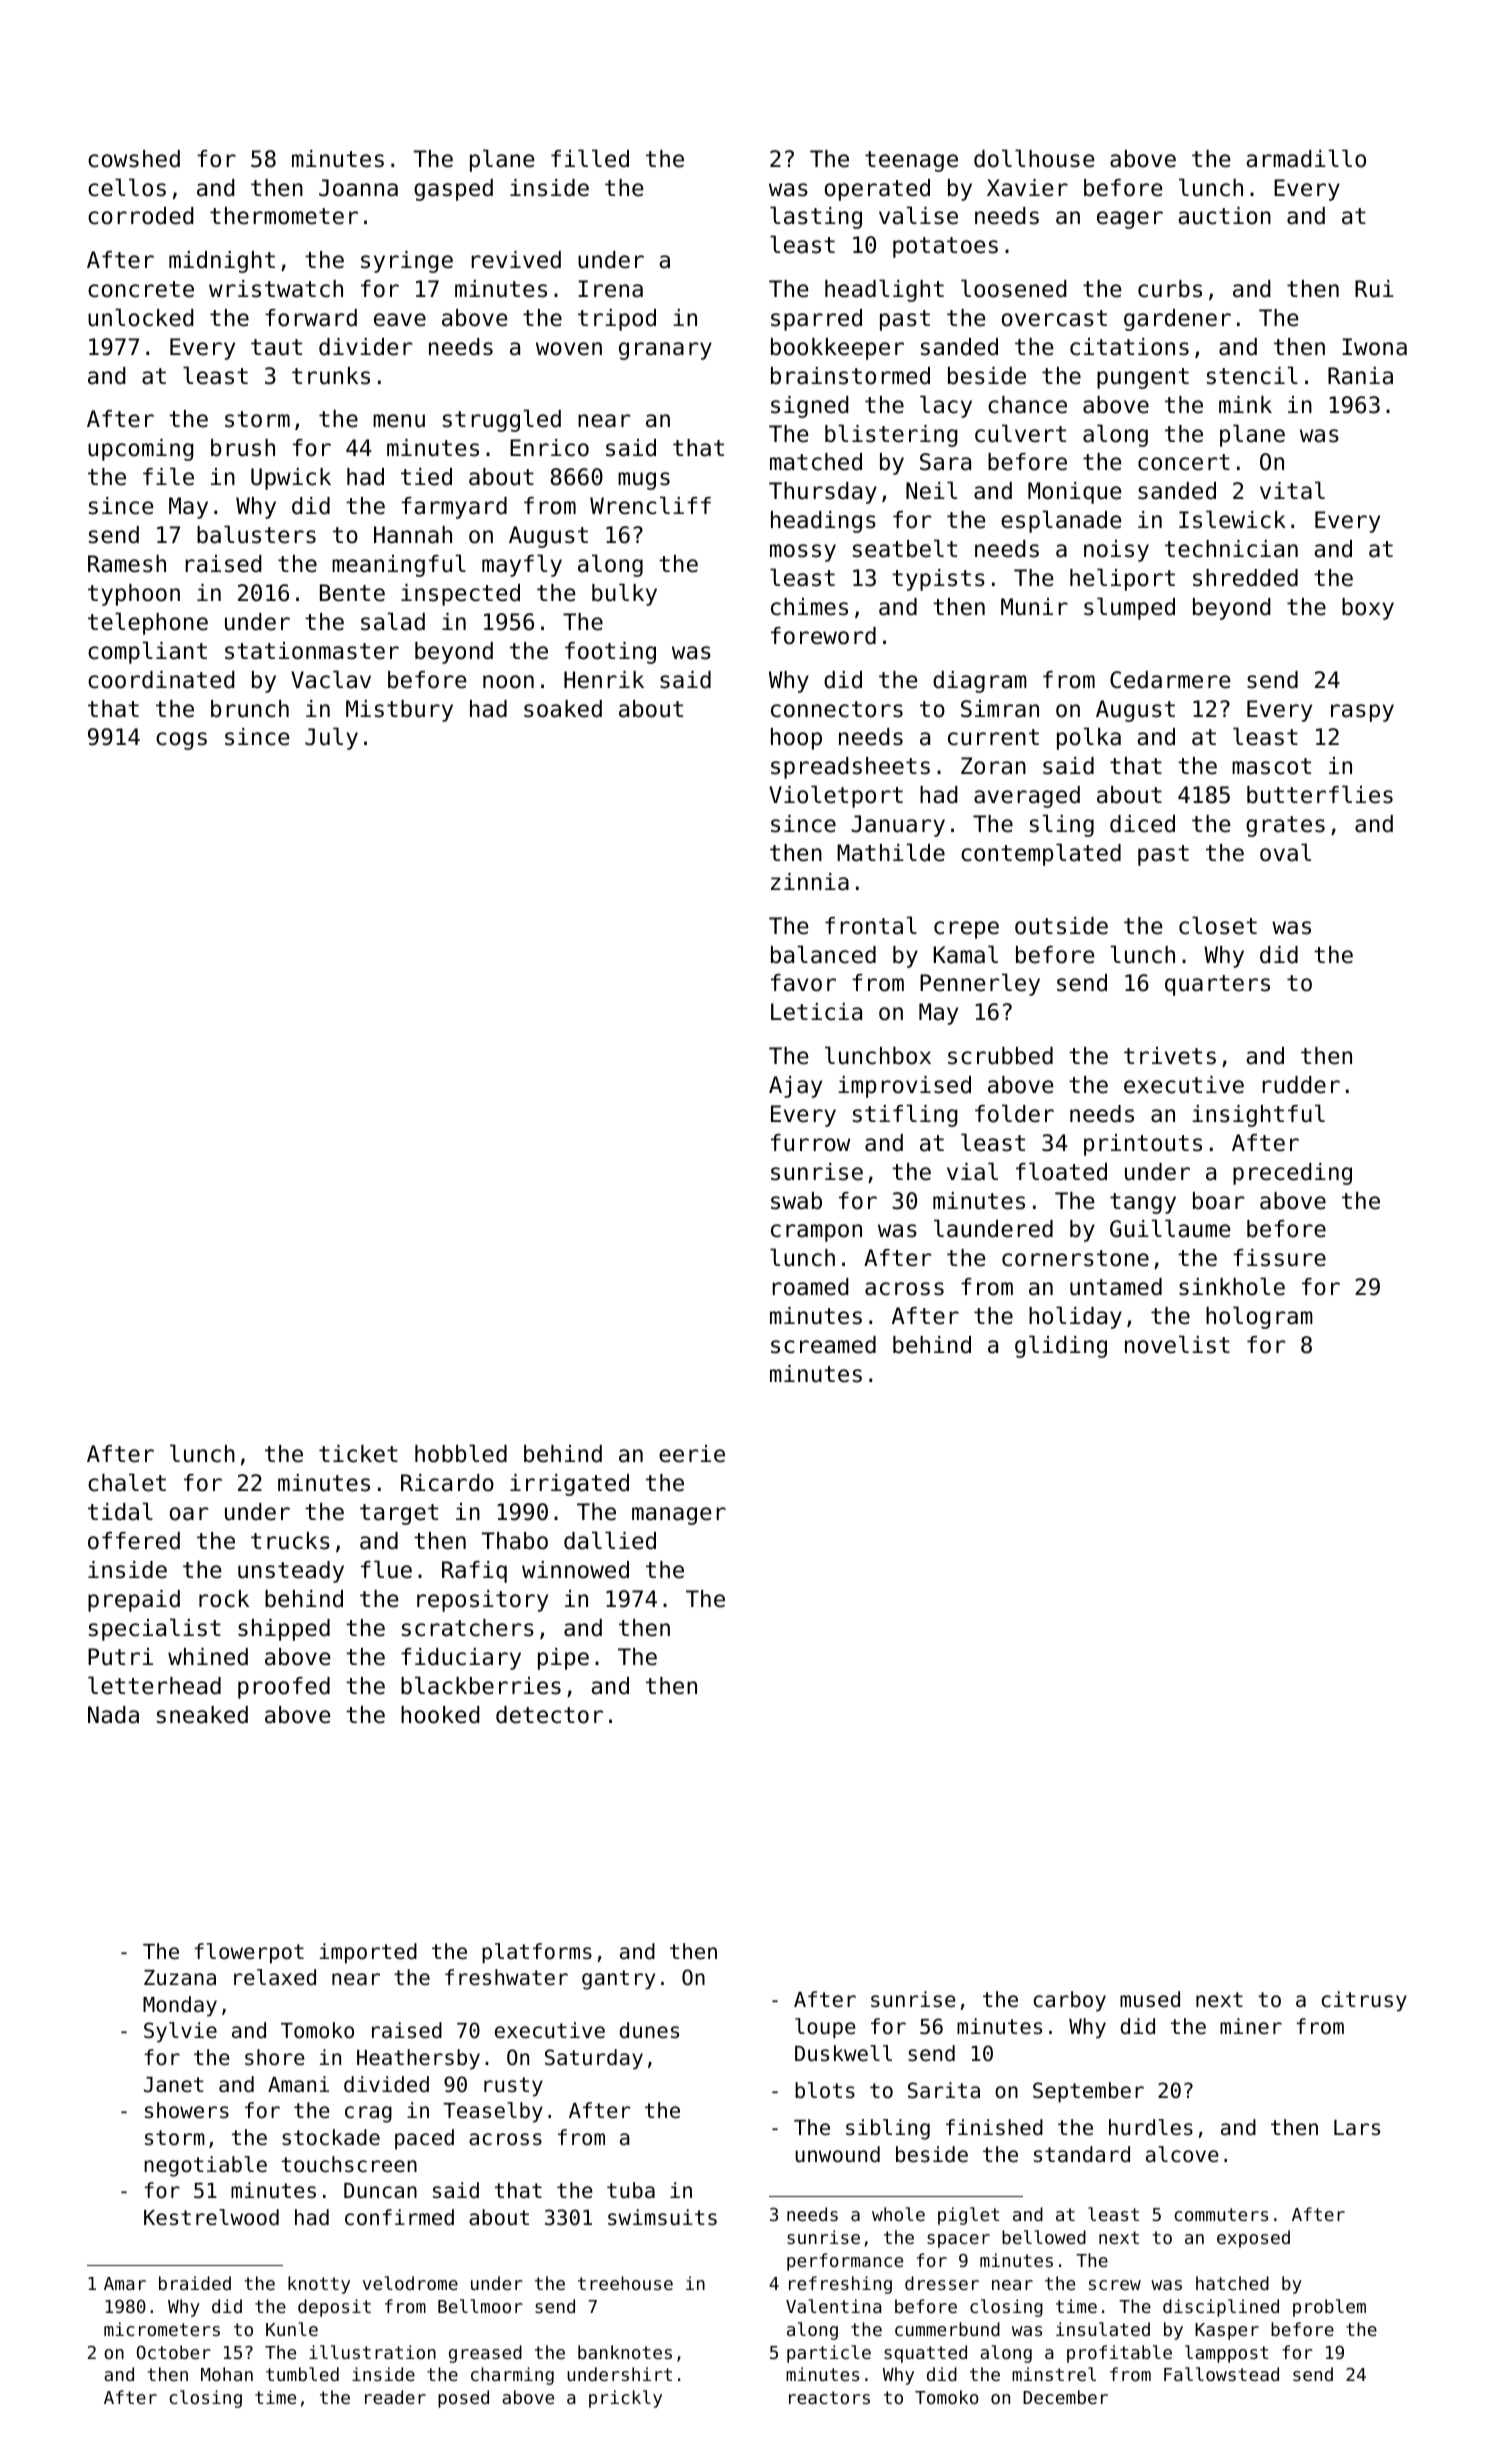 The image size is (1496, 2464). I want to click on armadillo, so click(1306, 158).
